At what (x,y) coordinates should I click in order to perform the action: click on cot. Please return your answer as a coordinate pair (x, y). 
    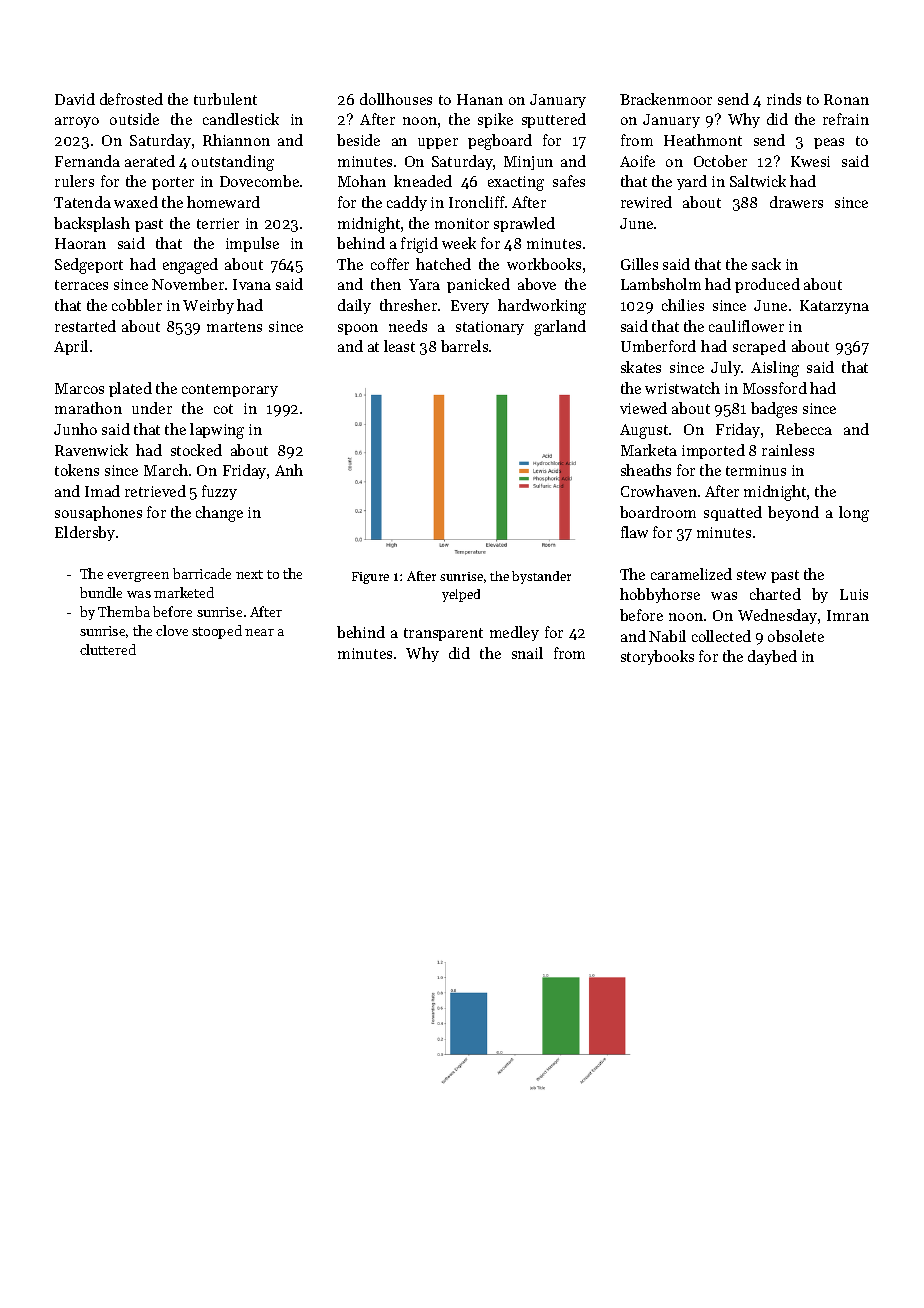
    Looking at the image, I should click on (223, 409).
